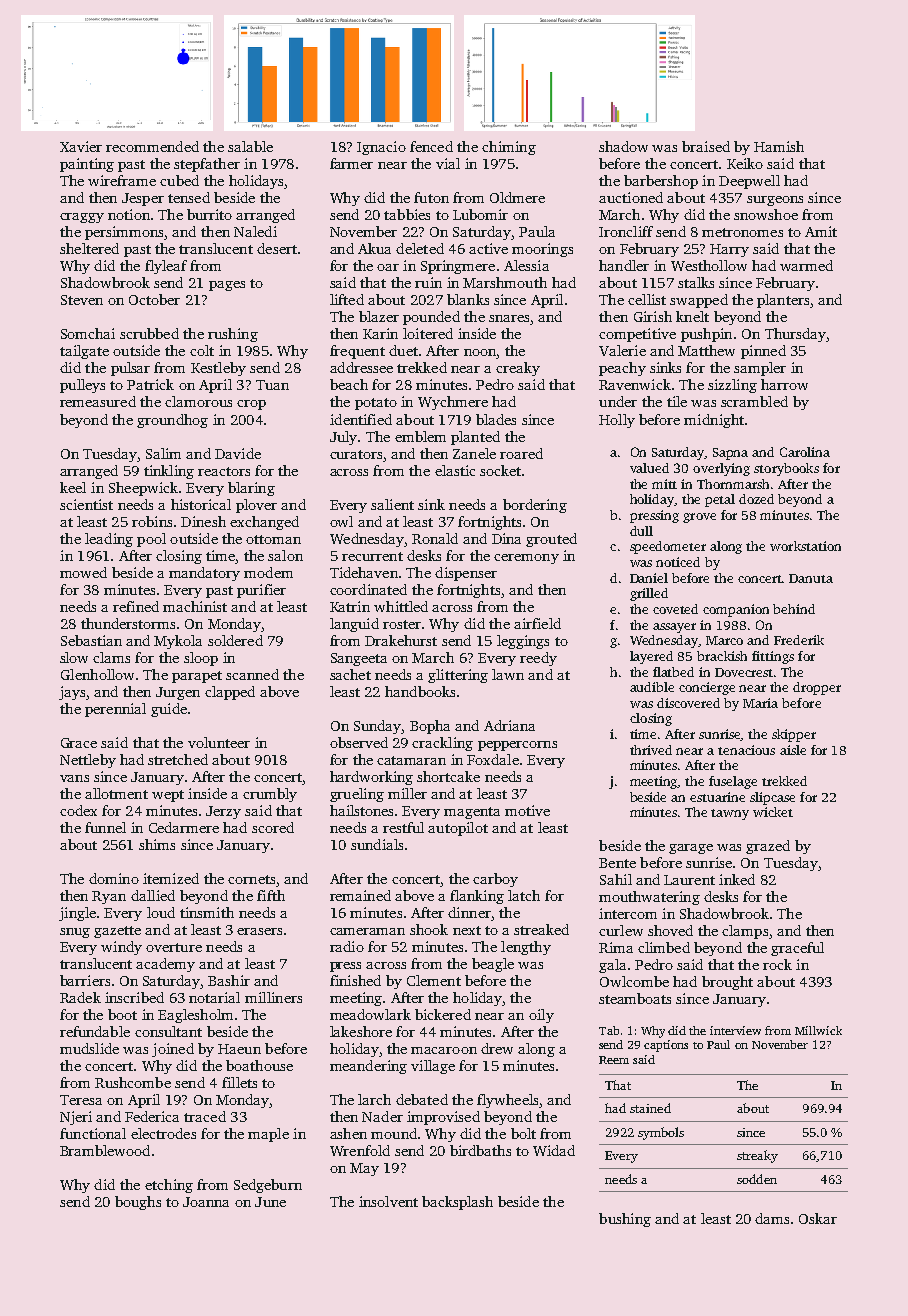  What do you see at coordinates (678, 562) in the image?
I see `noticed` at bounding box center [678, 562].
